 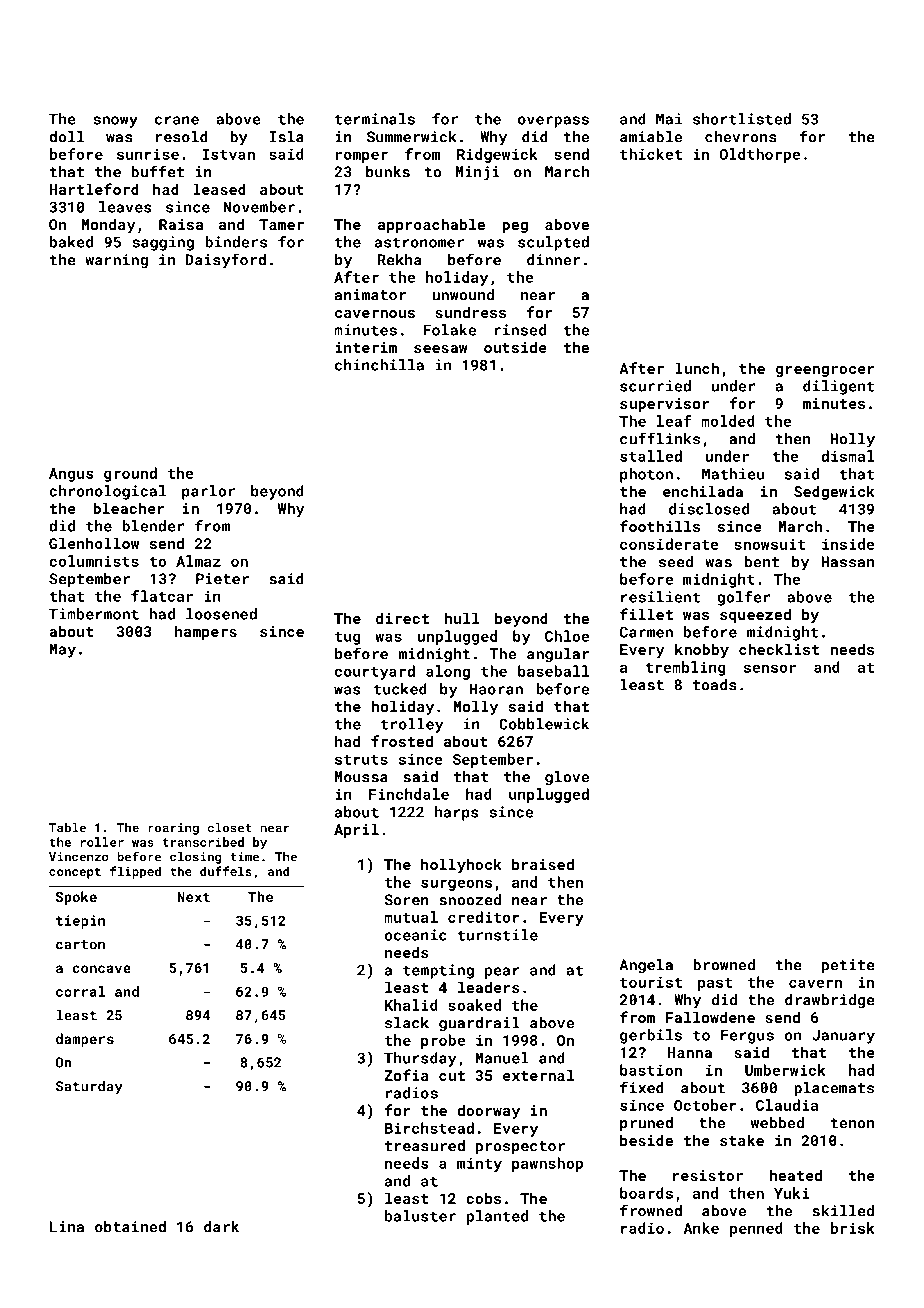 I want to click on terminals, so click(x=375, y=119).
